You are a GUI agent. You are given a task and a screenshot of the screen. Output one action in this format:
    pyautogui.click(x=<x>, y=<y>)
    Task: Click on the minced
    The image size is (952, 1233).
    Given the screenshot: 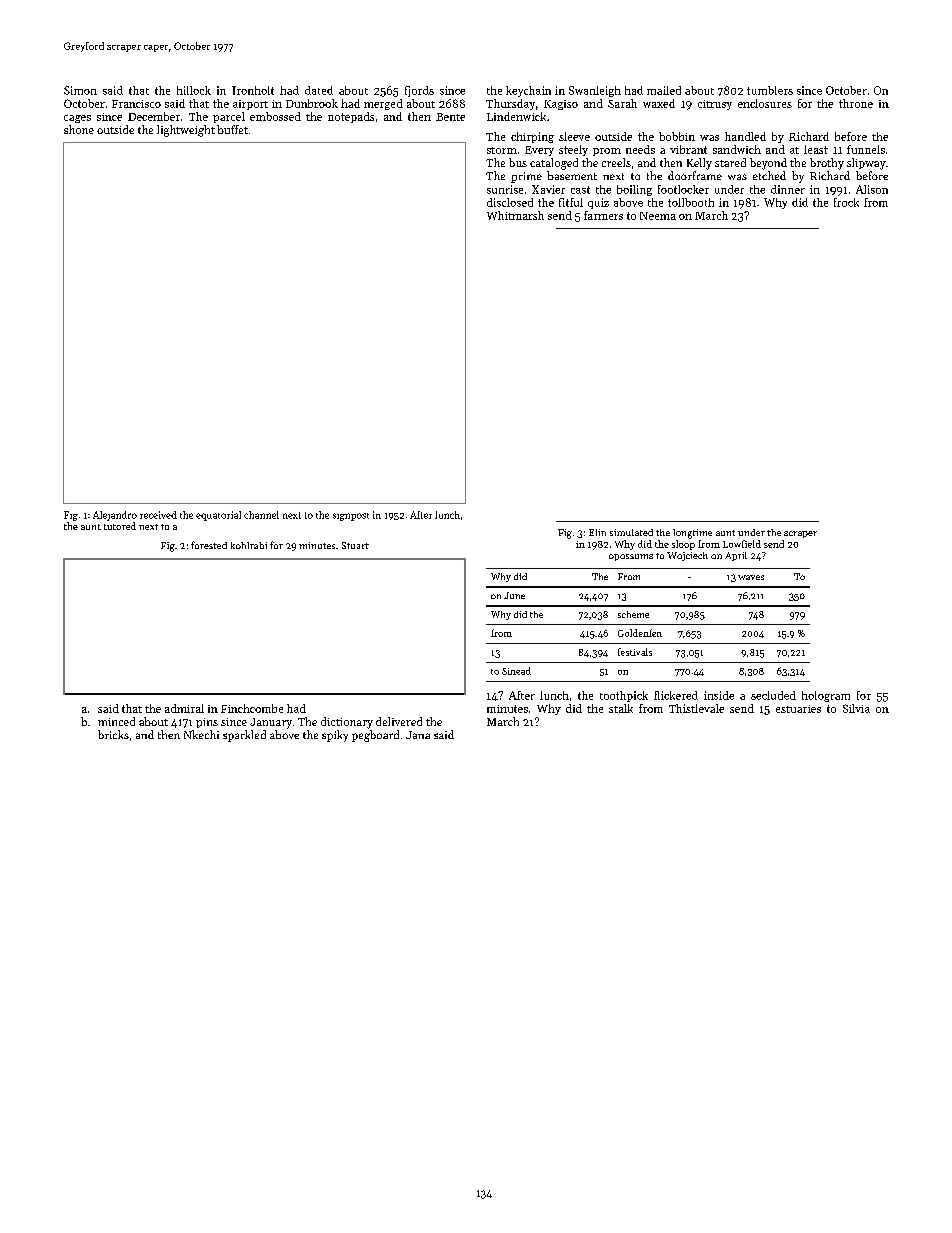 What is the action you would take?
    pyautogui.click(x=116, y=721)
